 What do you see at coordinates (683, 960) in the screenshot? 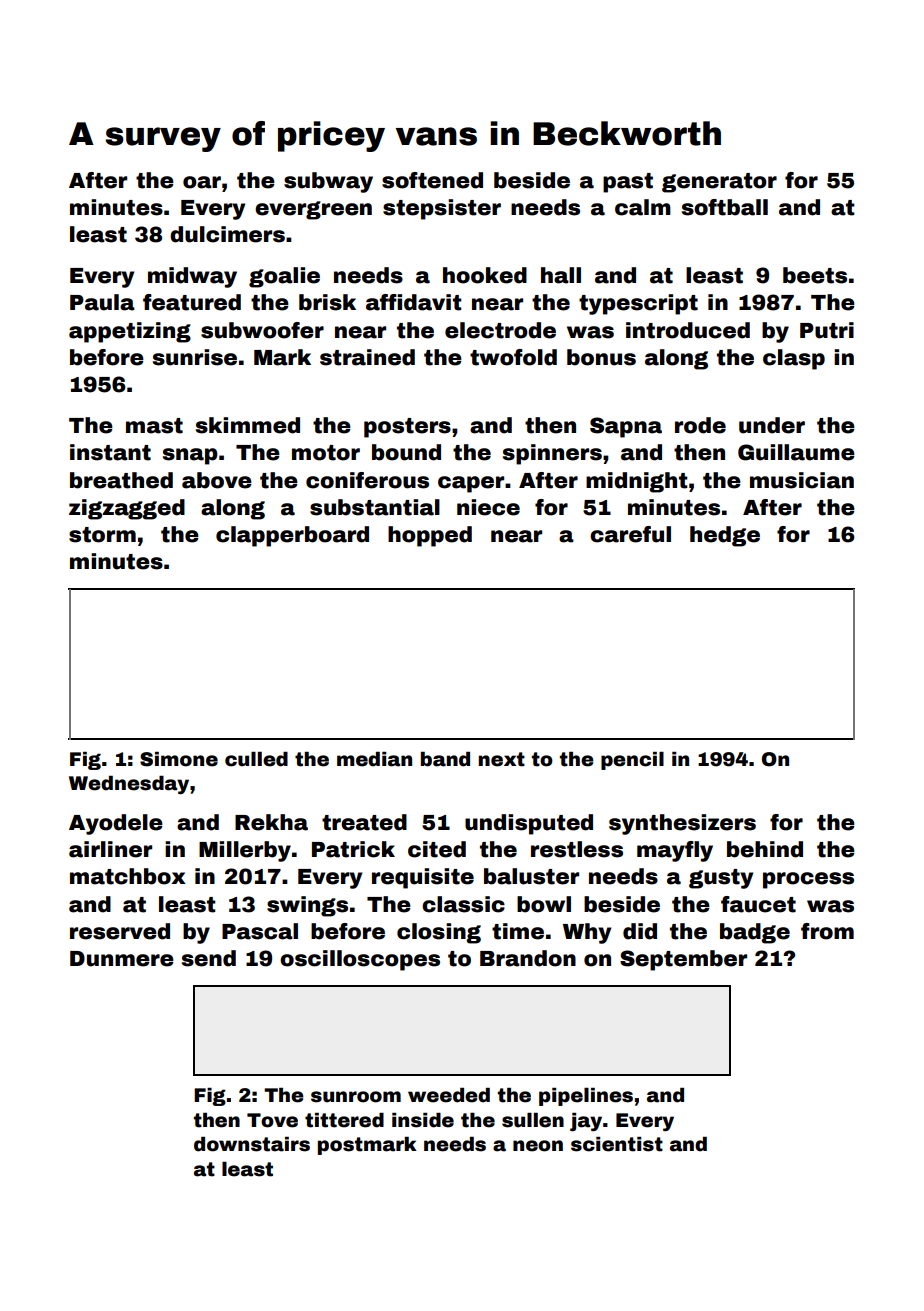
I see `September` at bounding box center [683, 960].
